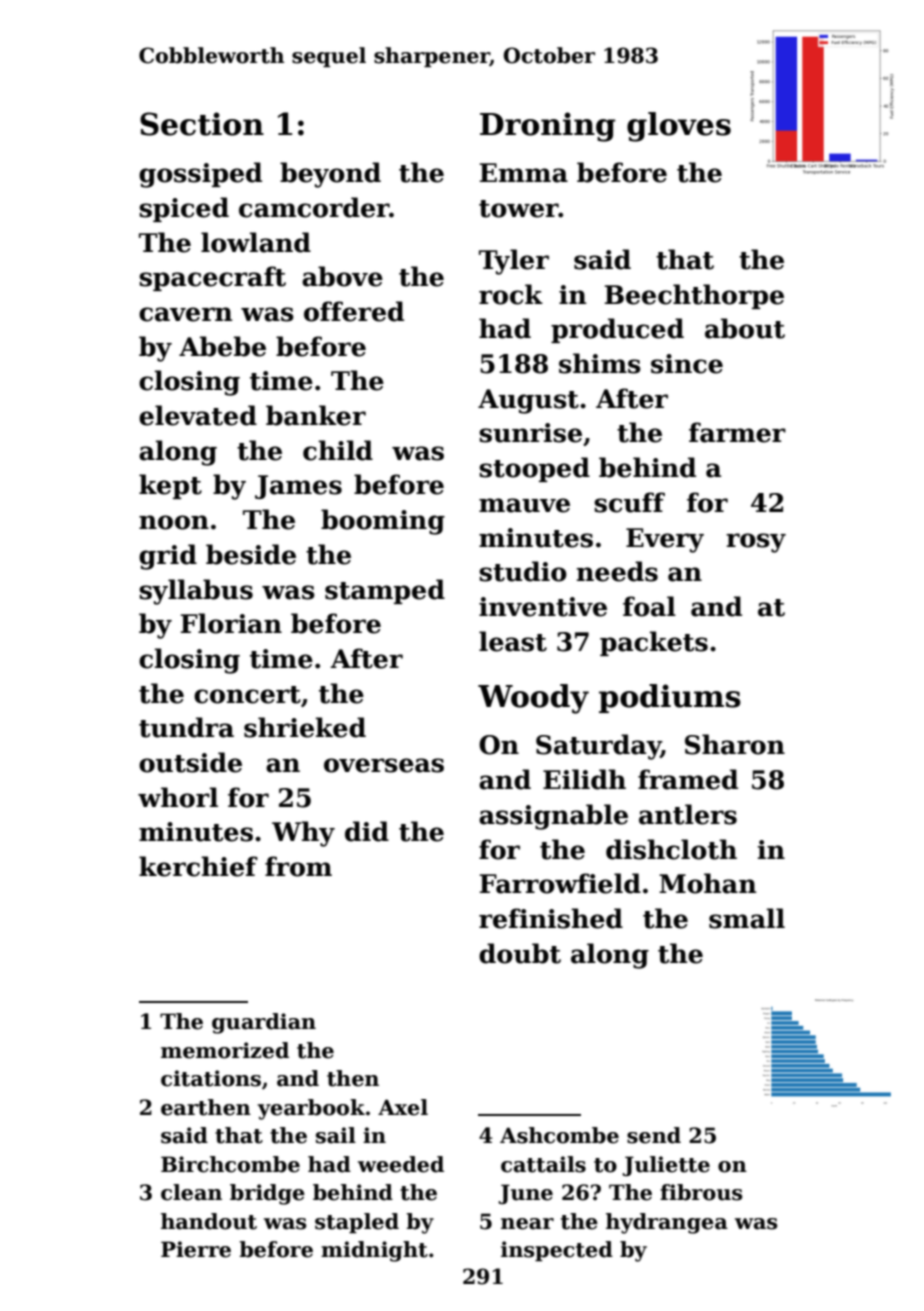 The image size is (924, 1311). I want to click on Woody, so click(533, 699).
